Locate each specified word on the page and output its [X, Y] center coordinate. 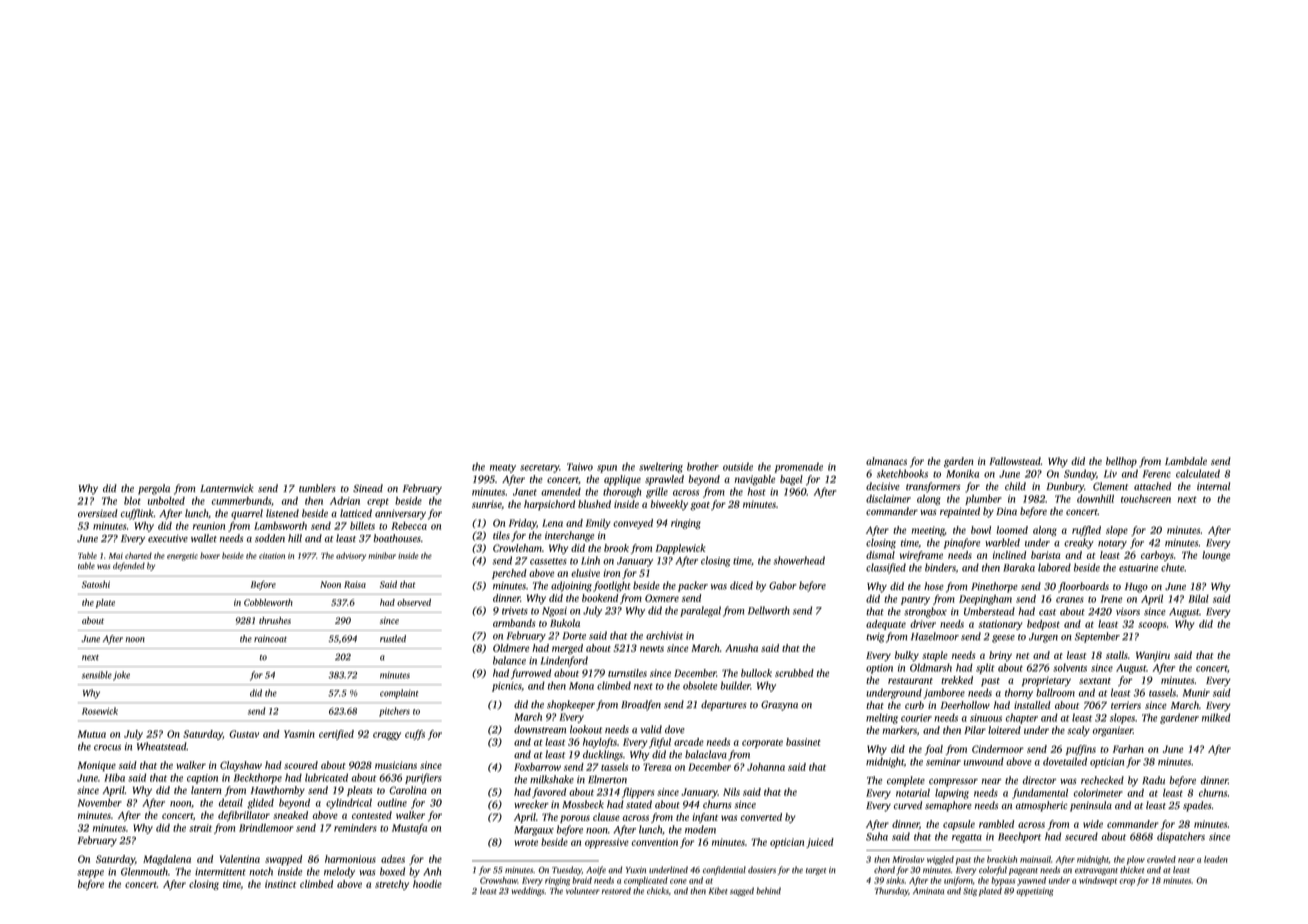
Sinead [368, 488]
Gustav [244, 734]
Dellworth [769, 610]
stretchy [392, 885]
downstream [540, 729]
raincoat [270, 638]
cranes [1070, 600]
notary [1112, 544]
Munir [1196, 693]
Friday [522, 524]
